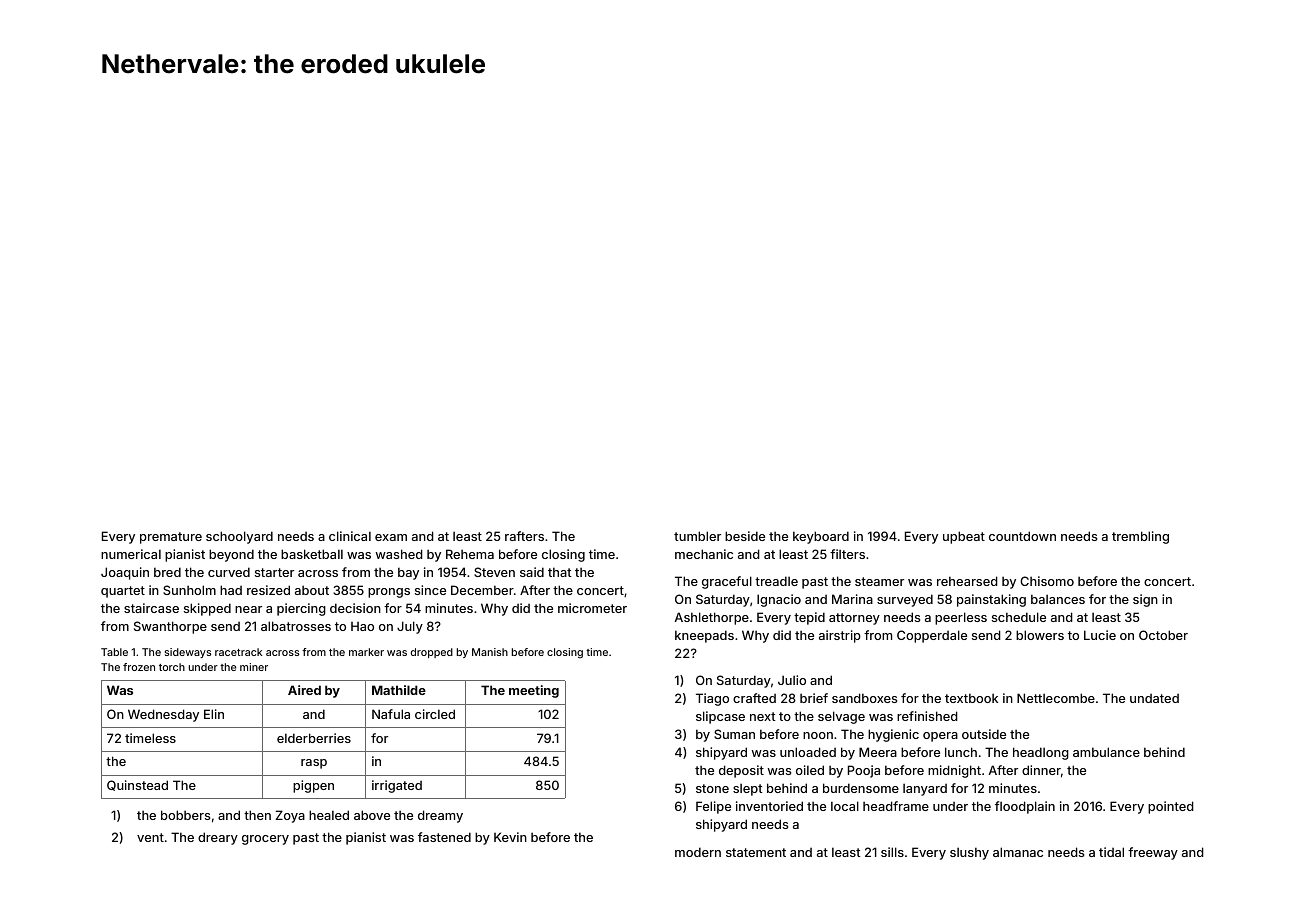 Image resolution: width=1308 pixels, height=924 pixels. What do you see at coordinates (840, 636) in the page?
I see `airstrip` at bounding box center [840, 636].
